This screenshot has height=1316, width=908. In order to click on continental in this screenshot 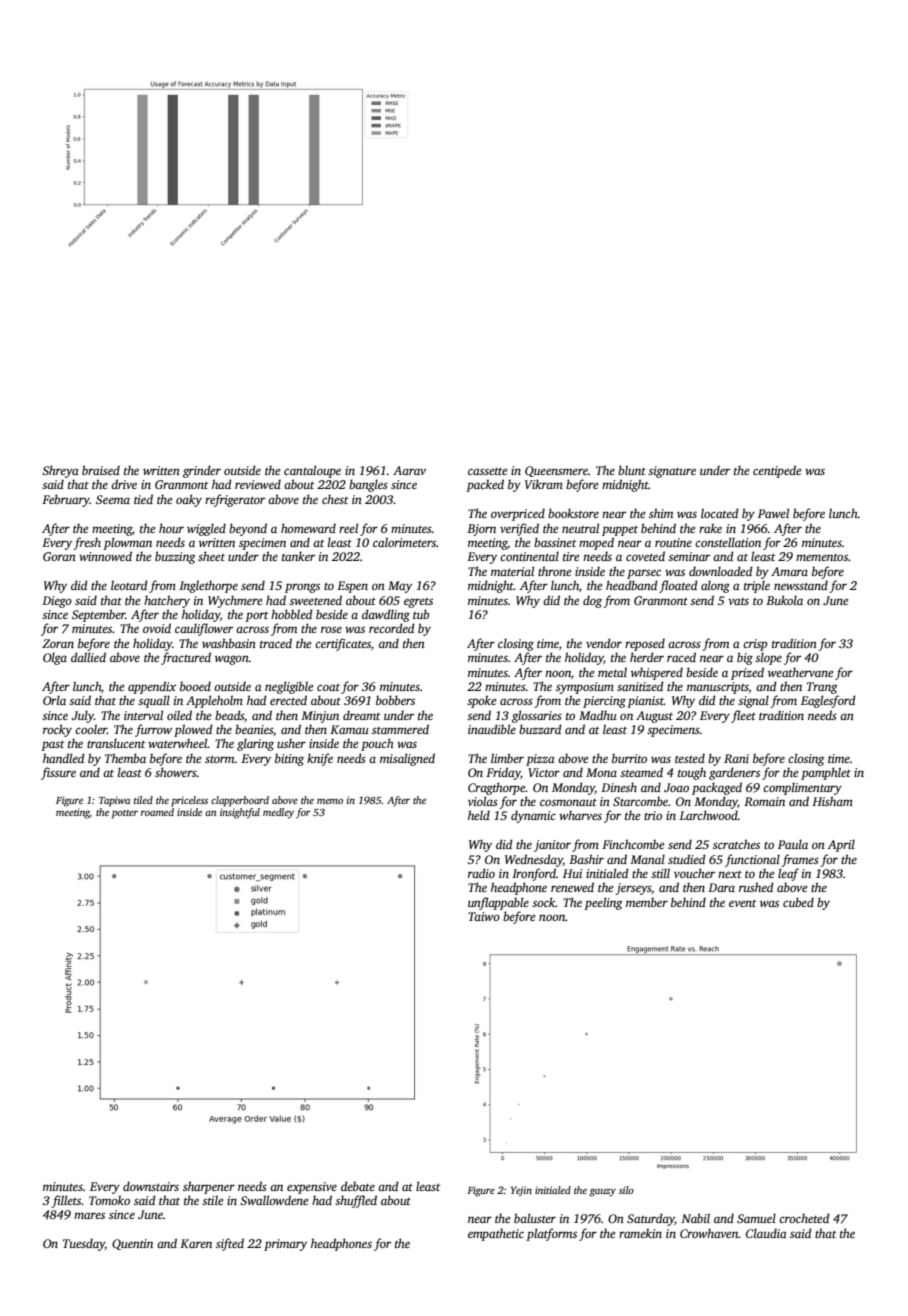, I will do `click(529, 556)`.
